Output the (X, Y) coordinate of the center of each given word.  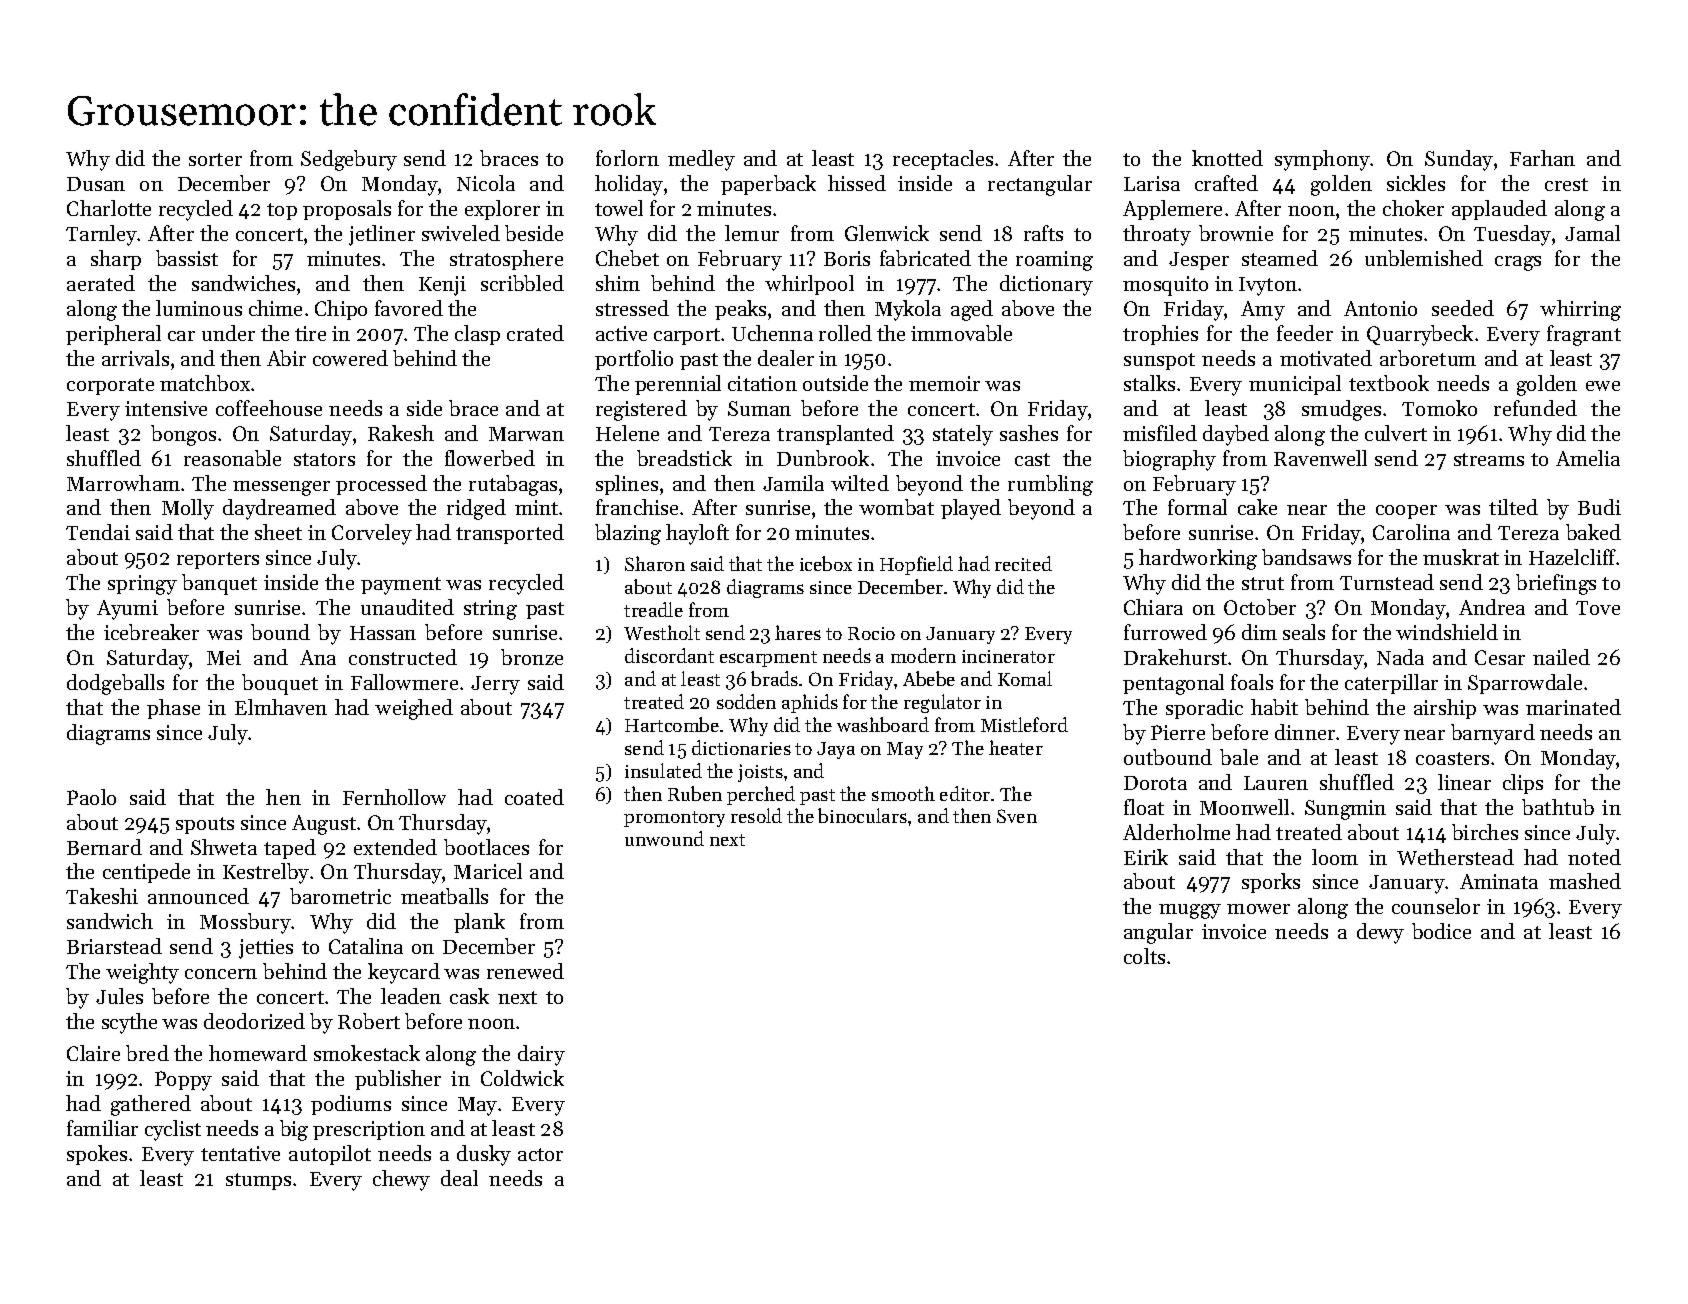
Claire (93, 1053)
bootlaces (486, 847)
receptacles (943, 160)
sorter (215, 159)
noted (1594, 857)
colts (1144, 956)
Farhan (1542, 158)
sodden (746, 701)
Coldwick (522, 1078)
